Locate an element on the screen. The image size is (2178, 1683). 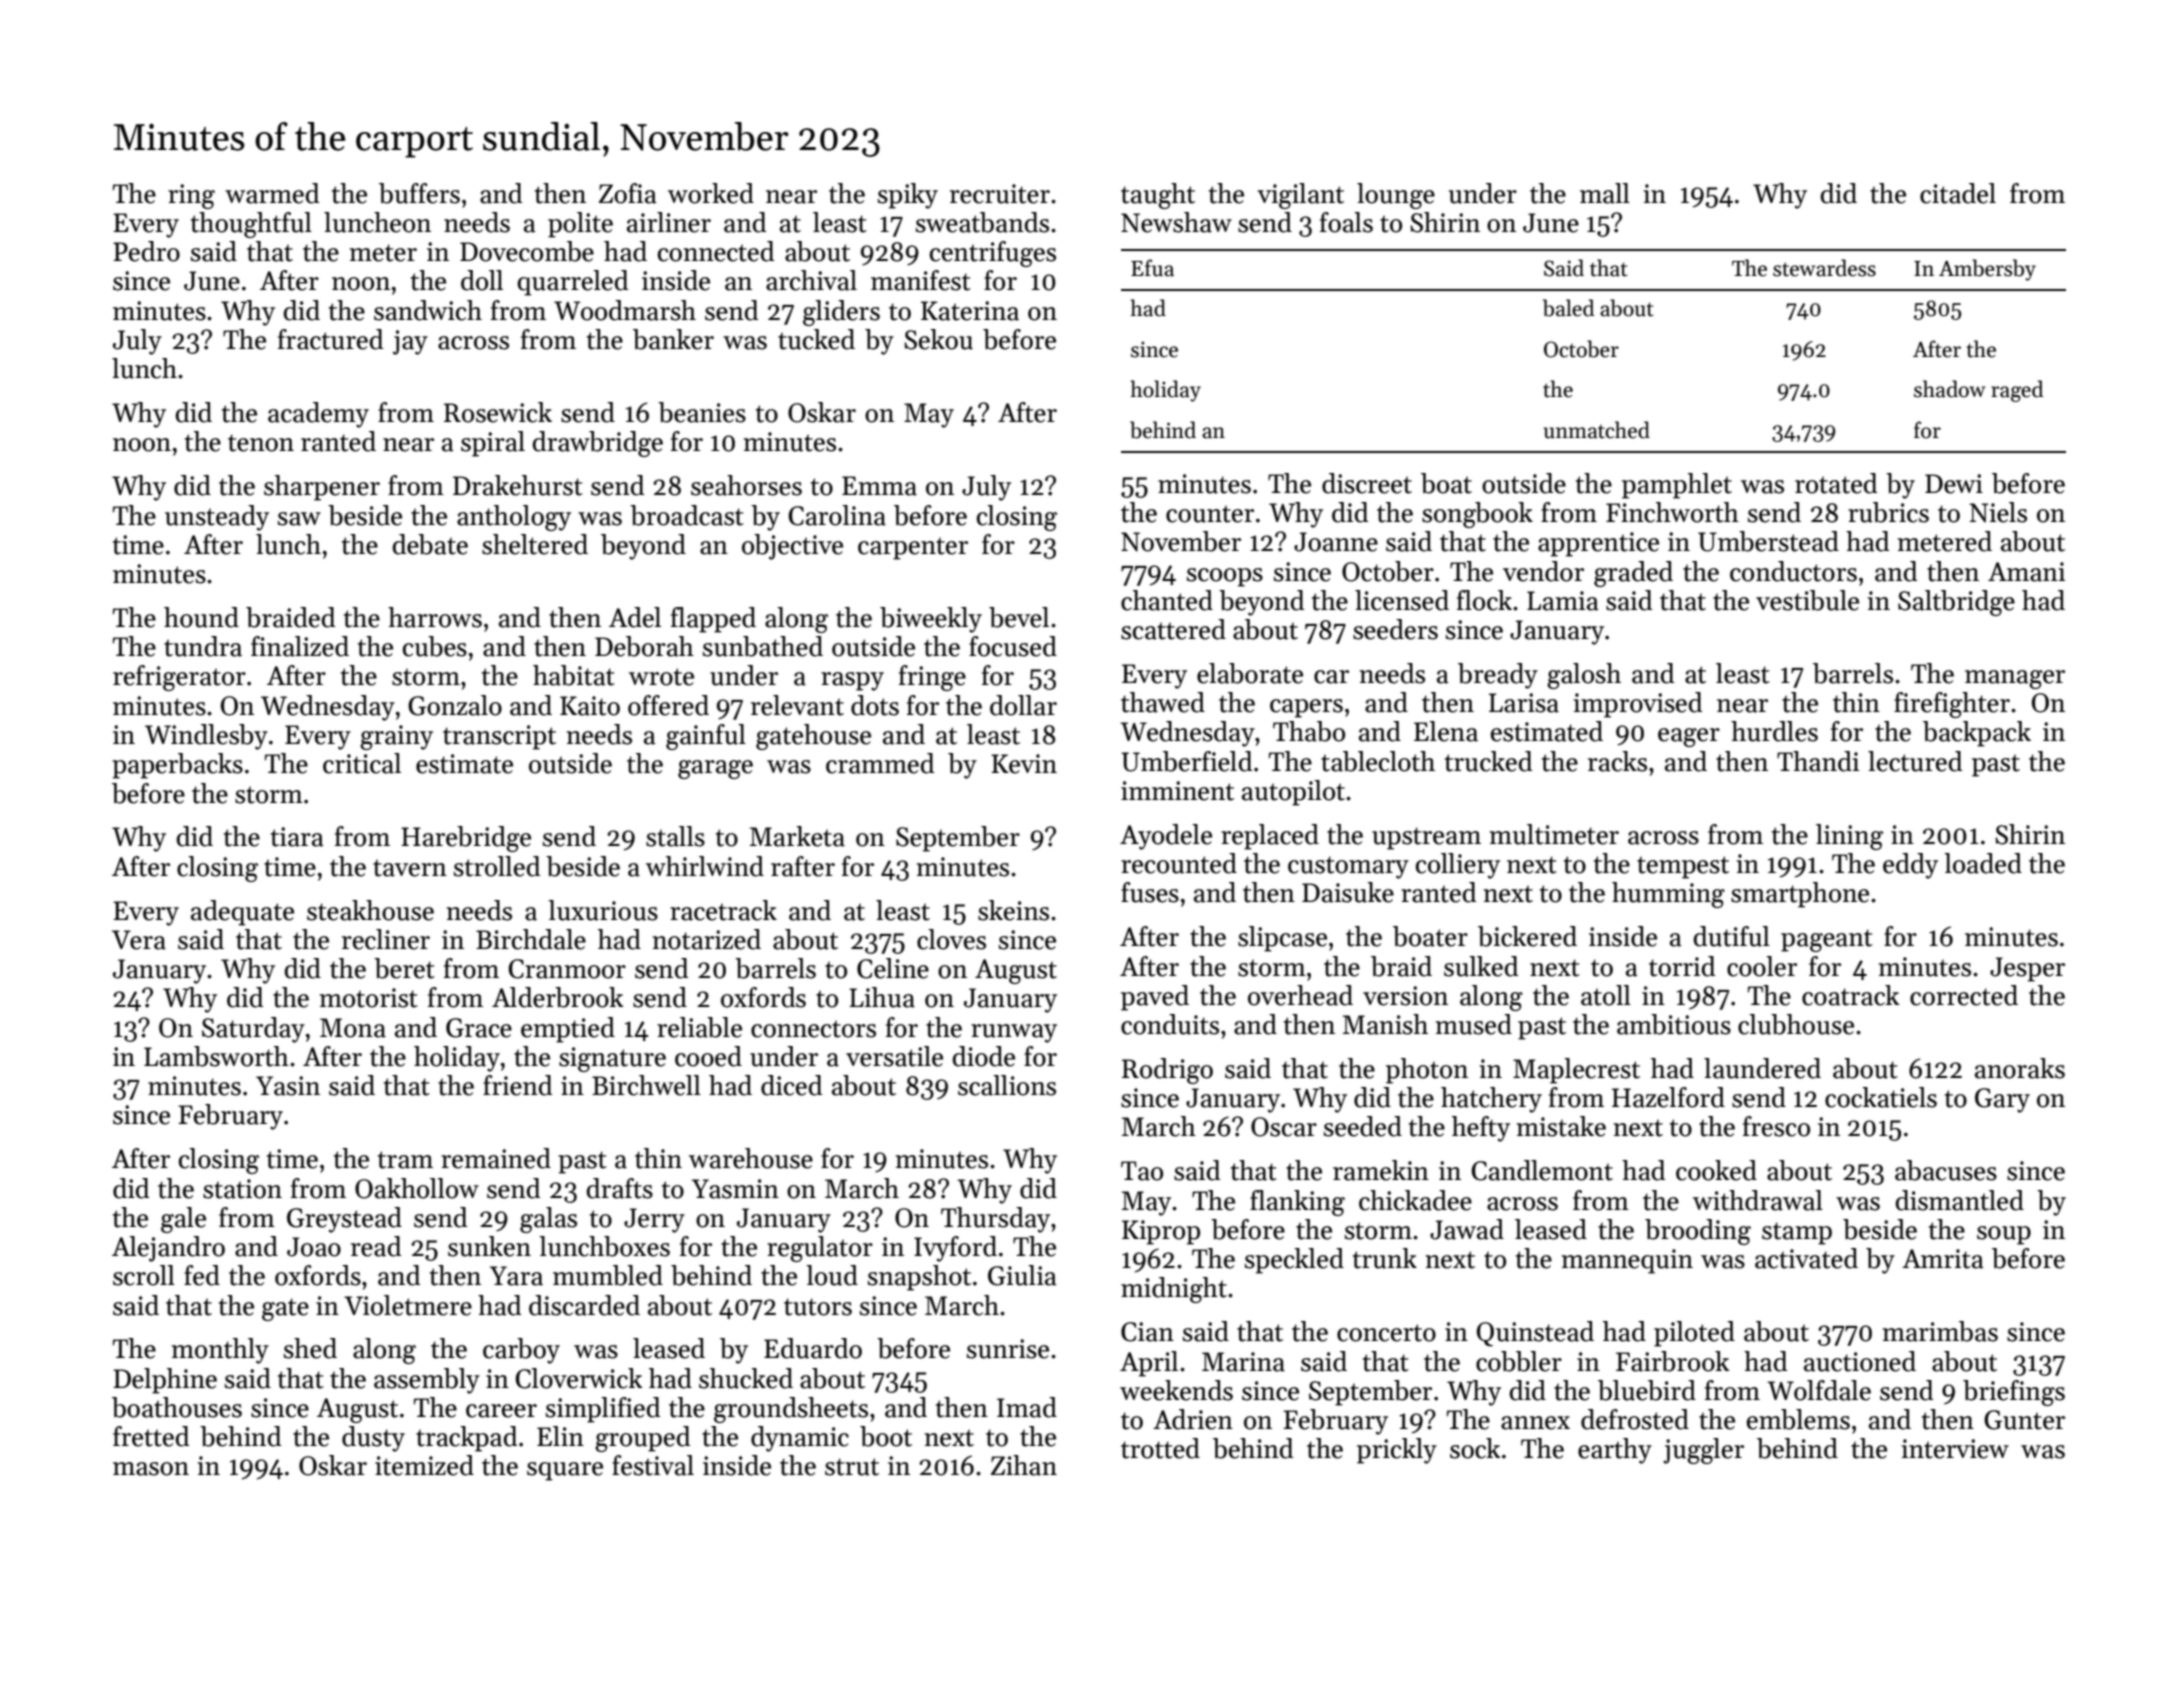
refrigerator is located at coordinates (179, 678).
